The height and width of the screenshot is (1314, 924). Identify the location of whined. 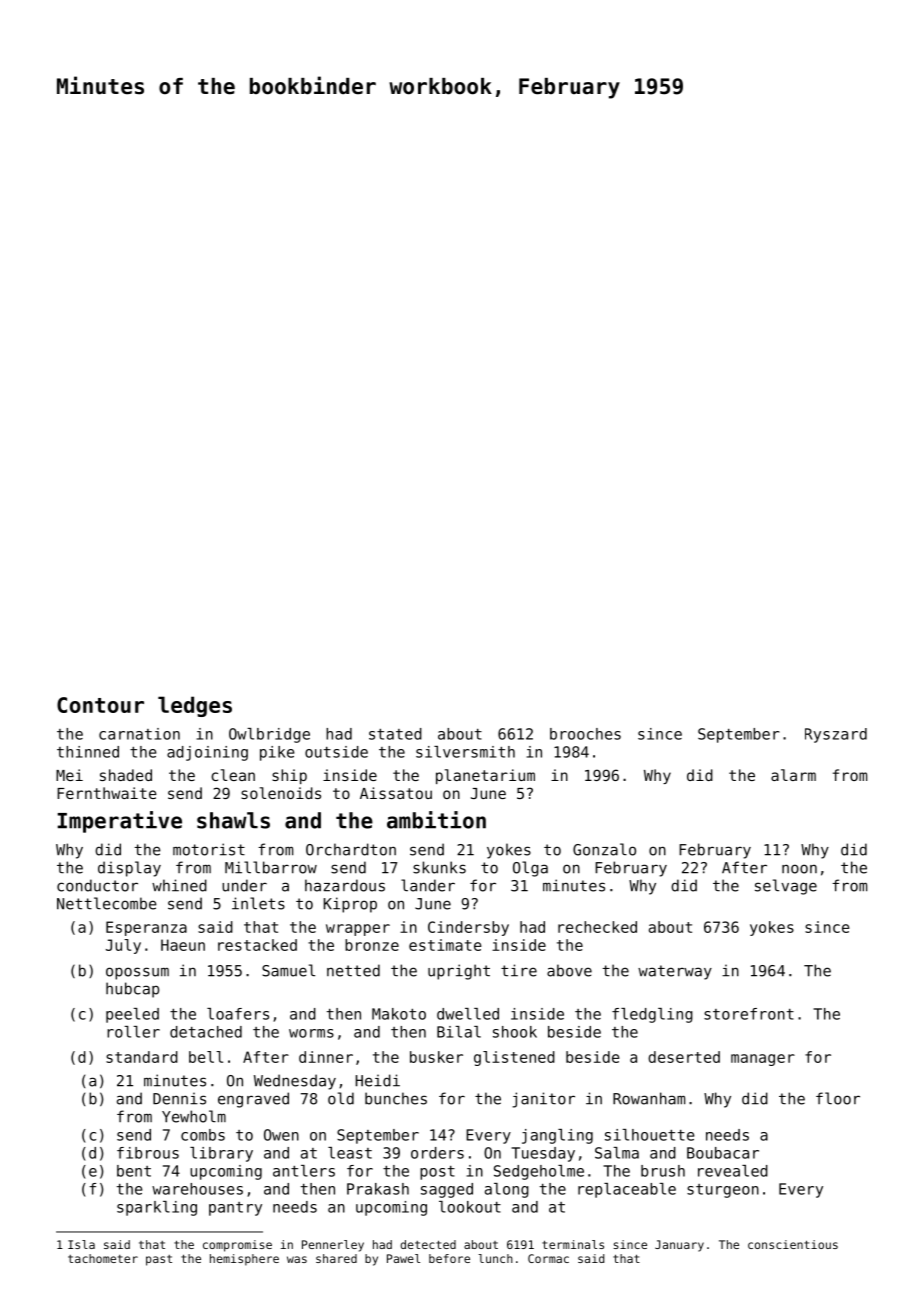
(179, 885).
